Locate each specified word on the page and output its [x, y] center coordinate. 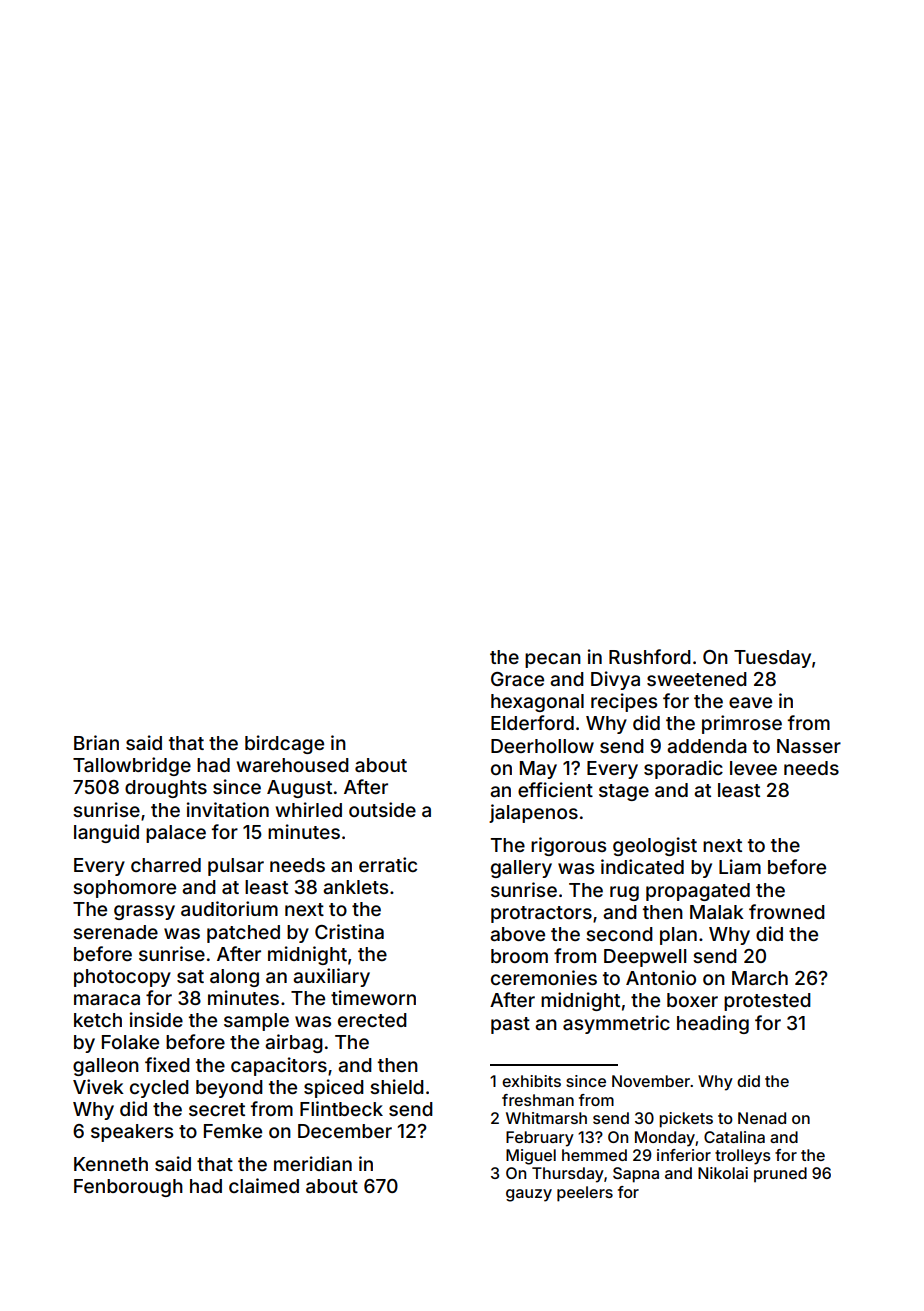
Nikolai [723, 1173]
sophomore [124, 889]
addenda [707, 746]
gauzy [529, 1195]
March [760, 978]
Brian [96, 742]
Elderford [532, 722]
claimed [264, 1185]
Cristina [349, 931]
